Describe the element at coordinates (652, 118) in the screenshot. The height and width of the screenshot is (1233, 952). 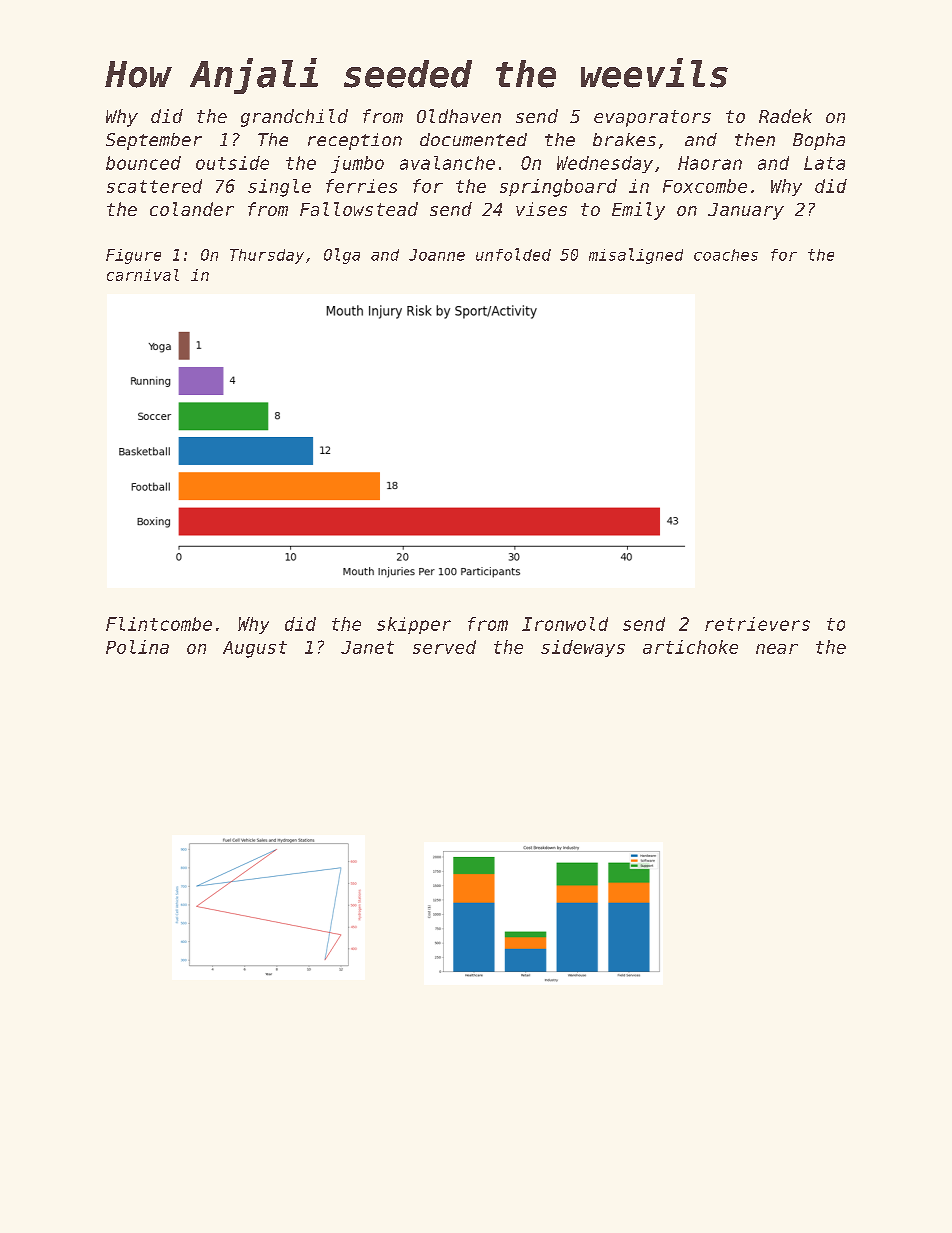
I see `evaporators` at that location.
